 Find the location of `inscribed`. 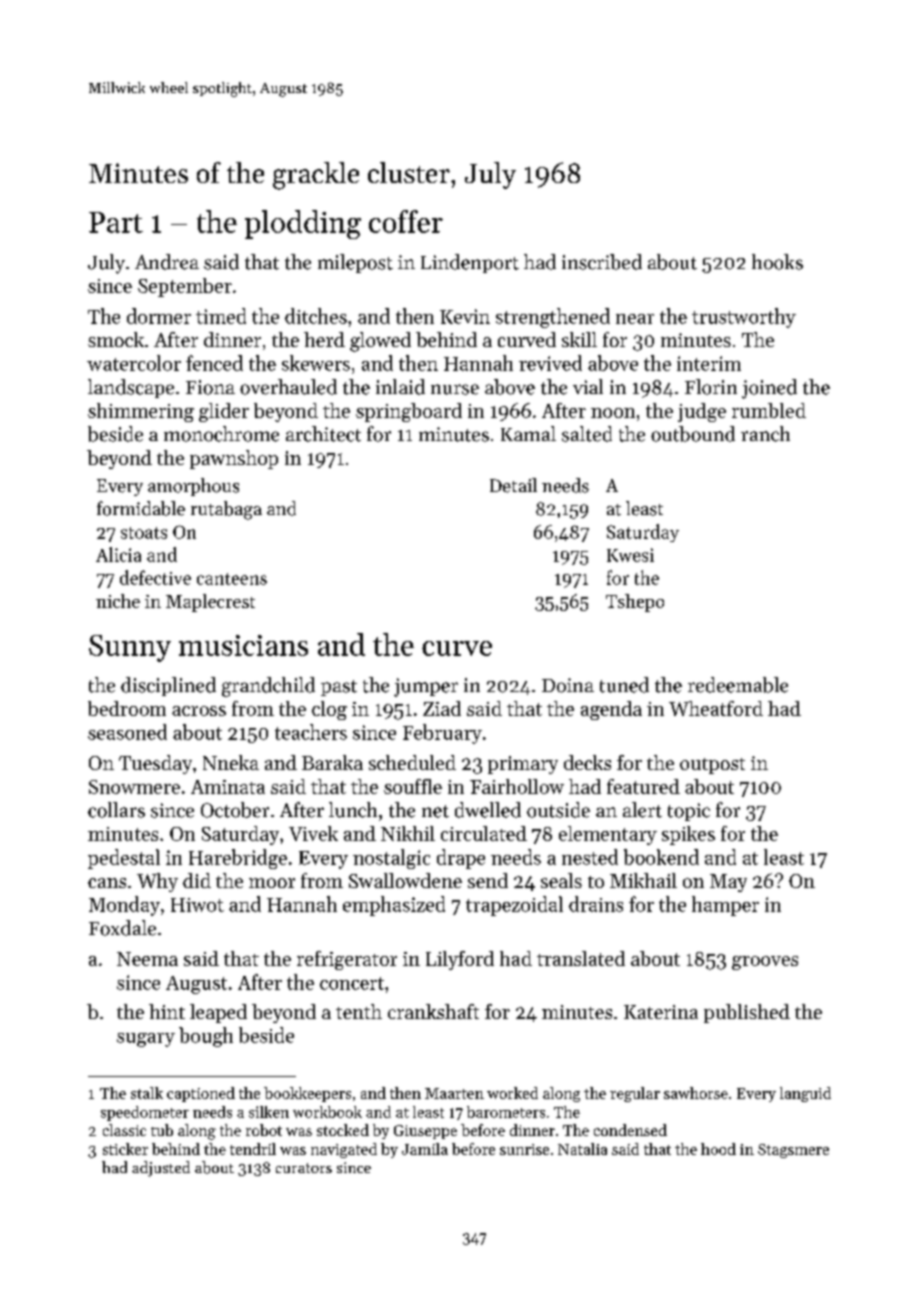

inscribed is located at coordinates (602, 262).
